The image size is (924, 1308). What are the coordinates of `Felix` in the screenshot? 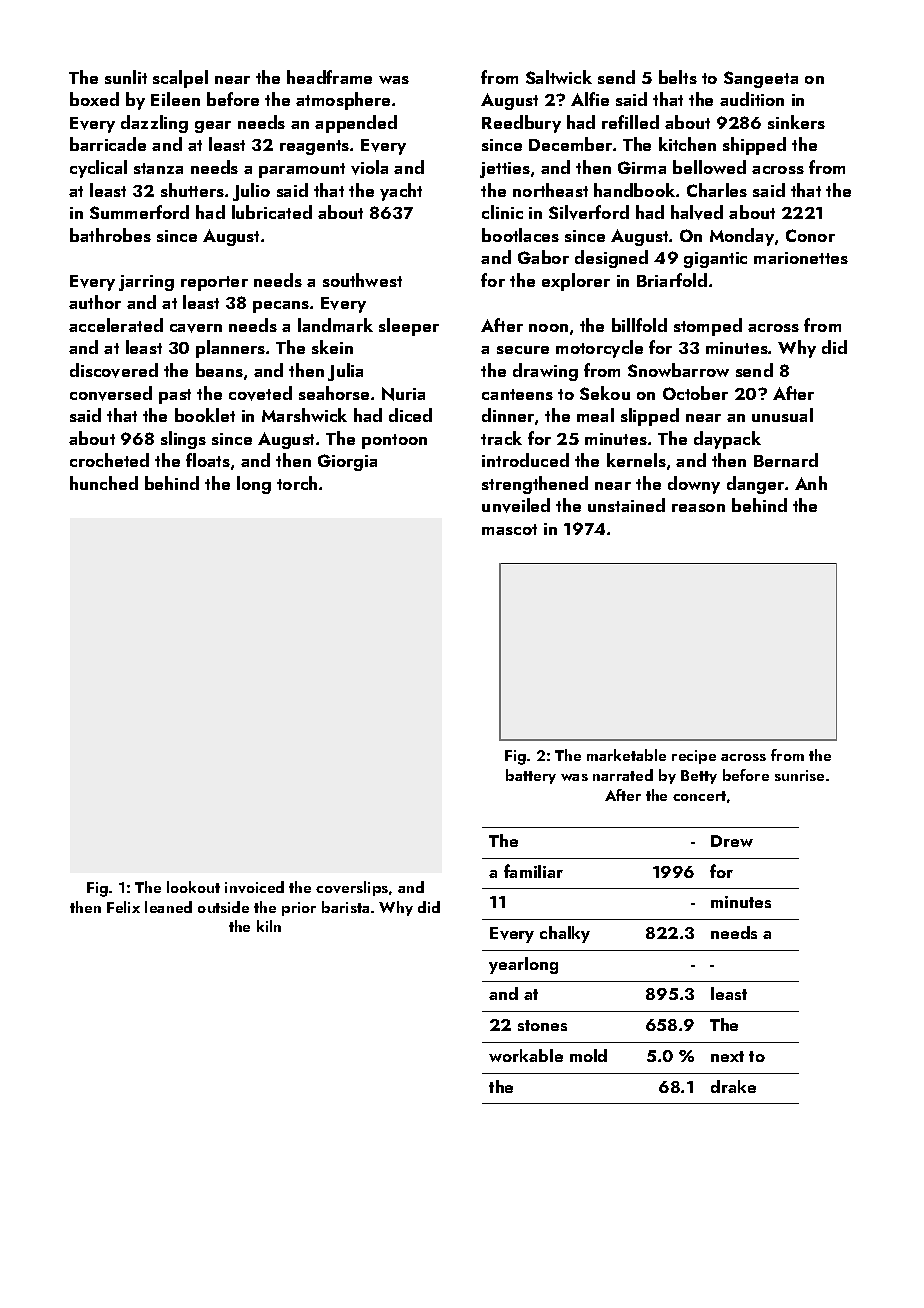 It's located at (123, 907).
